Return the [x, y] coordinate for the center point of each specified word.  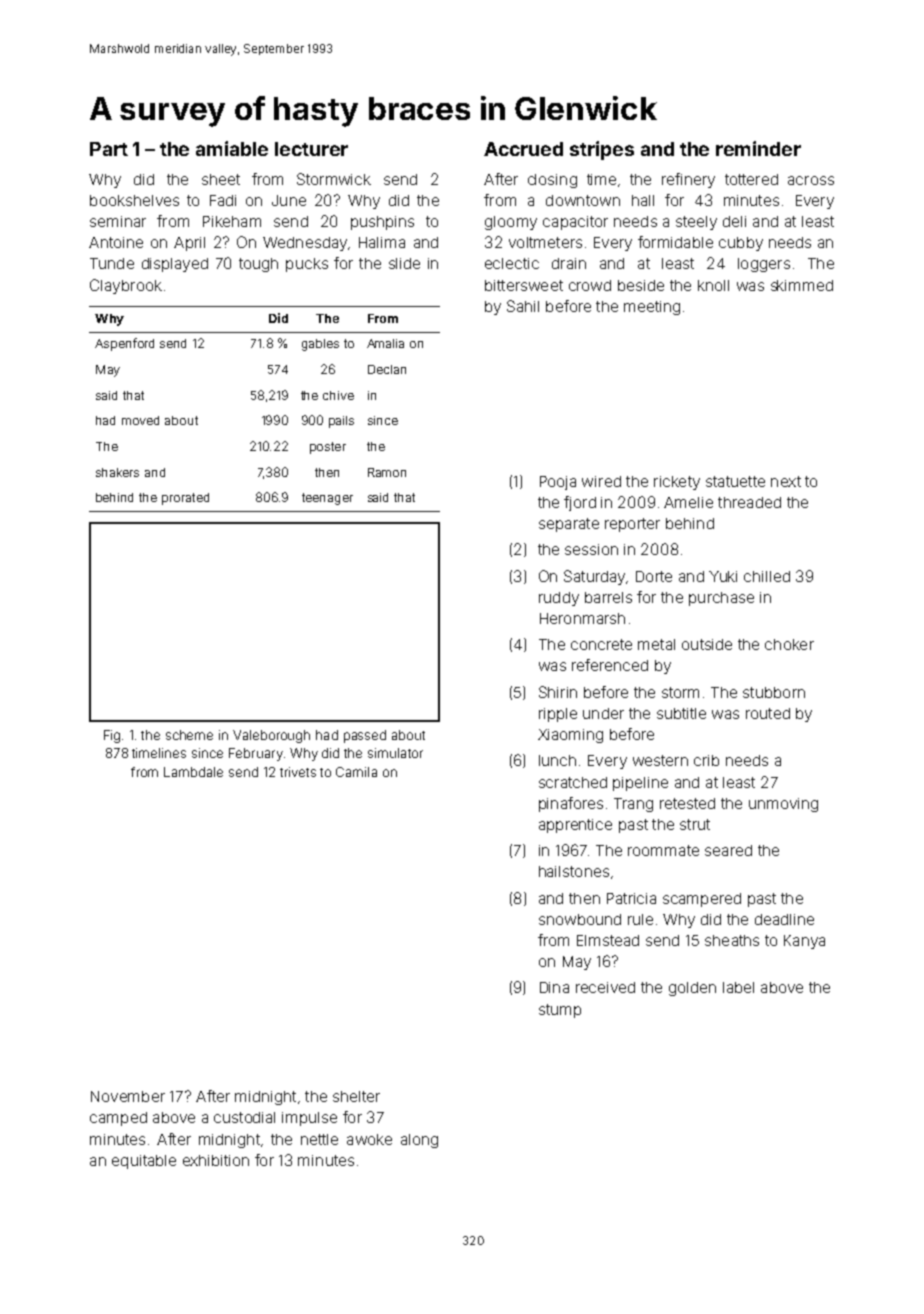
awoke [369, 1139]
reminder [758, 148]
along [419, 1141]
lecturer [311, 149]
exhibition [216, 1160]
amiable [232, 148]
